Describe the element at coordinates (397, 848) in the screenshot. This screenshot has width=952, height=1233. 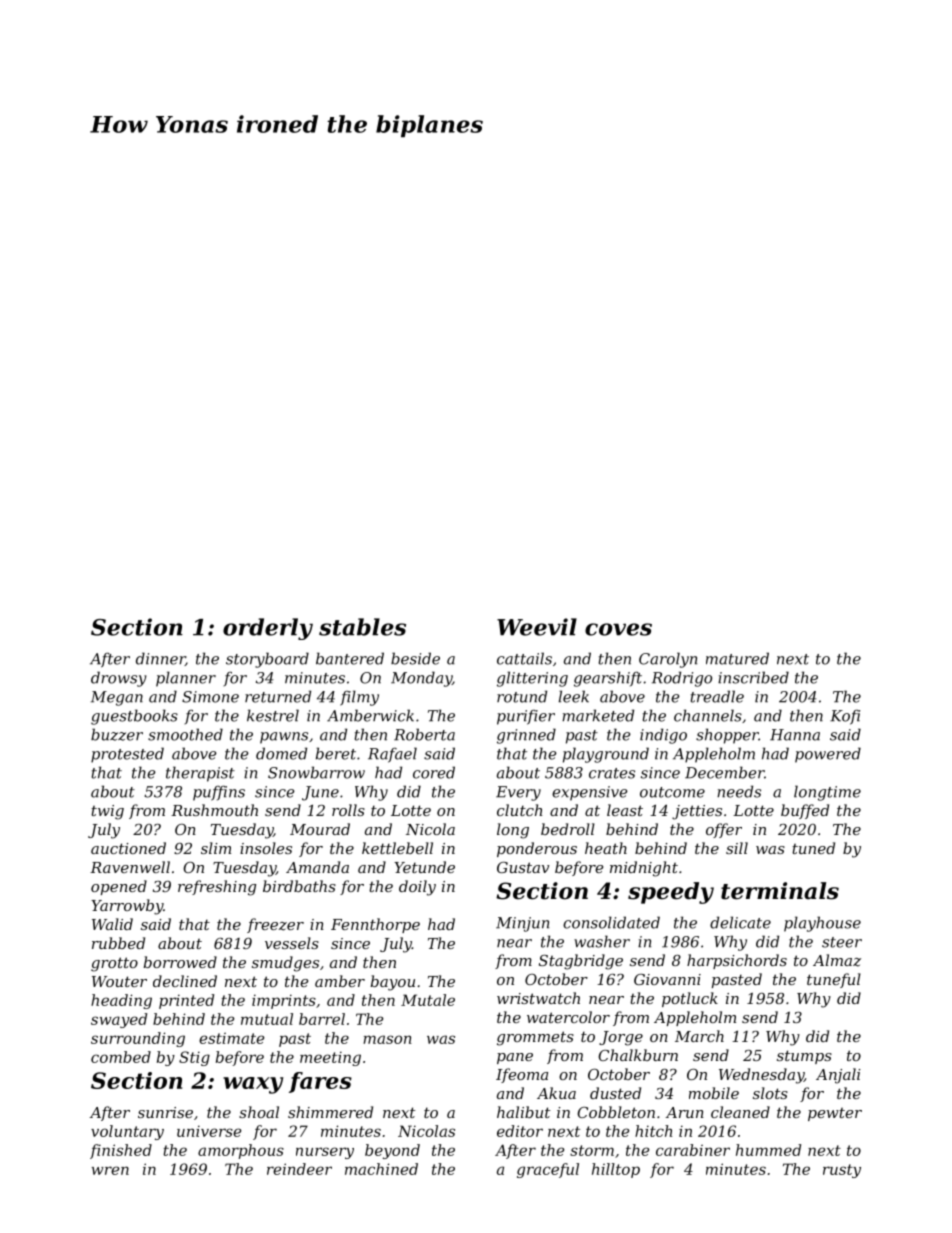
I see `kettlebell` at that location.
